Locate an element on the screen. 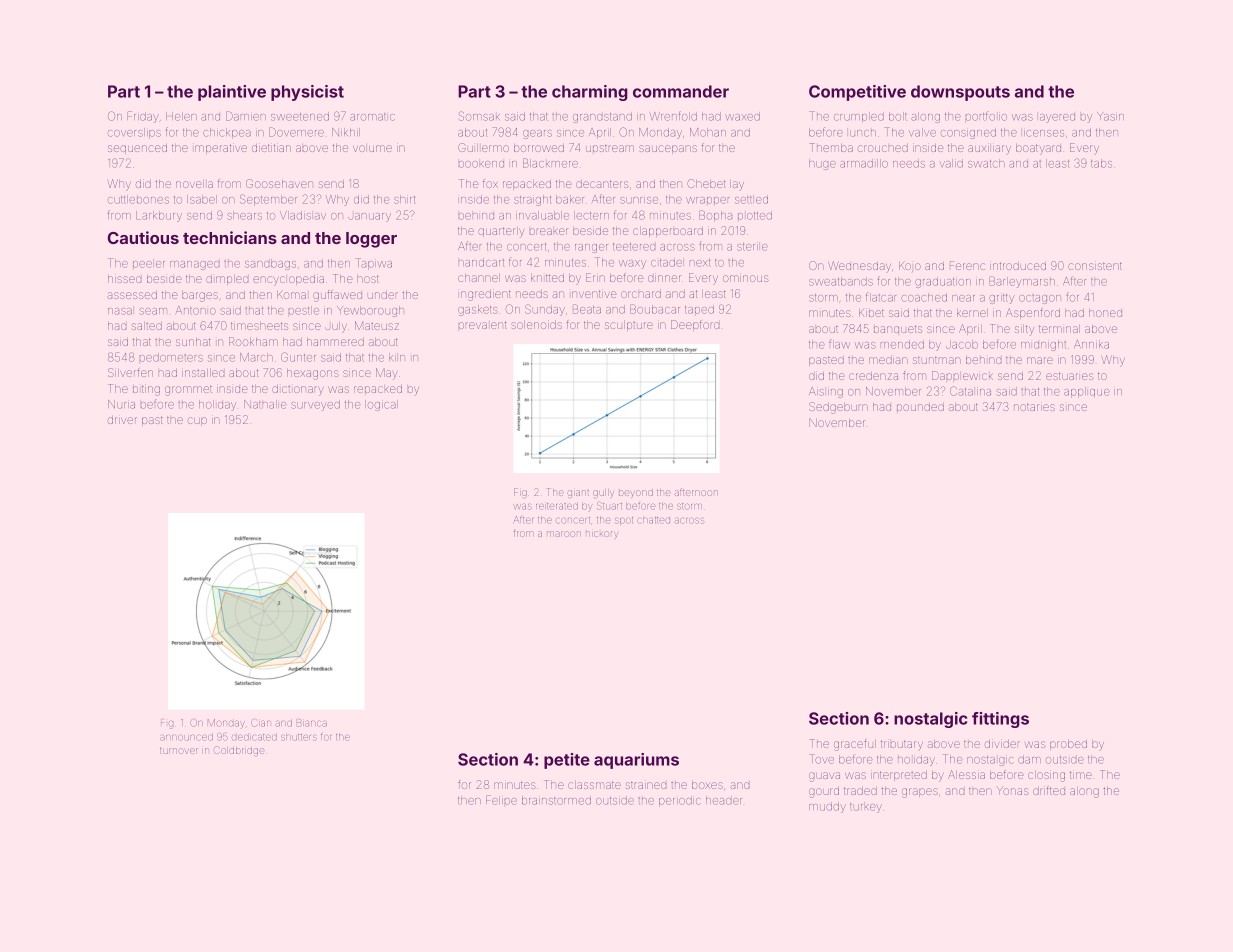  logical is located at coordinates (381, 405).
